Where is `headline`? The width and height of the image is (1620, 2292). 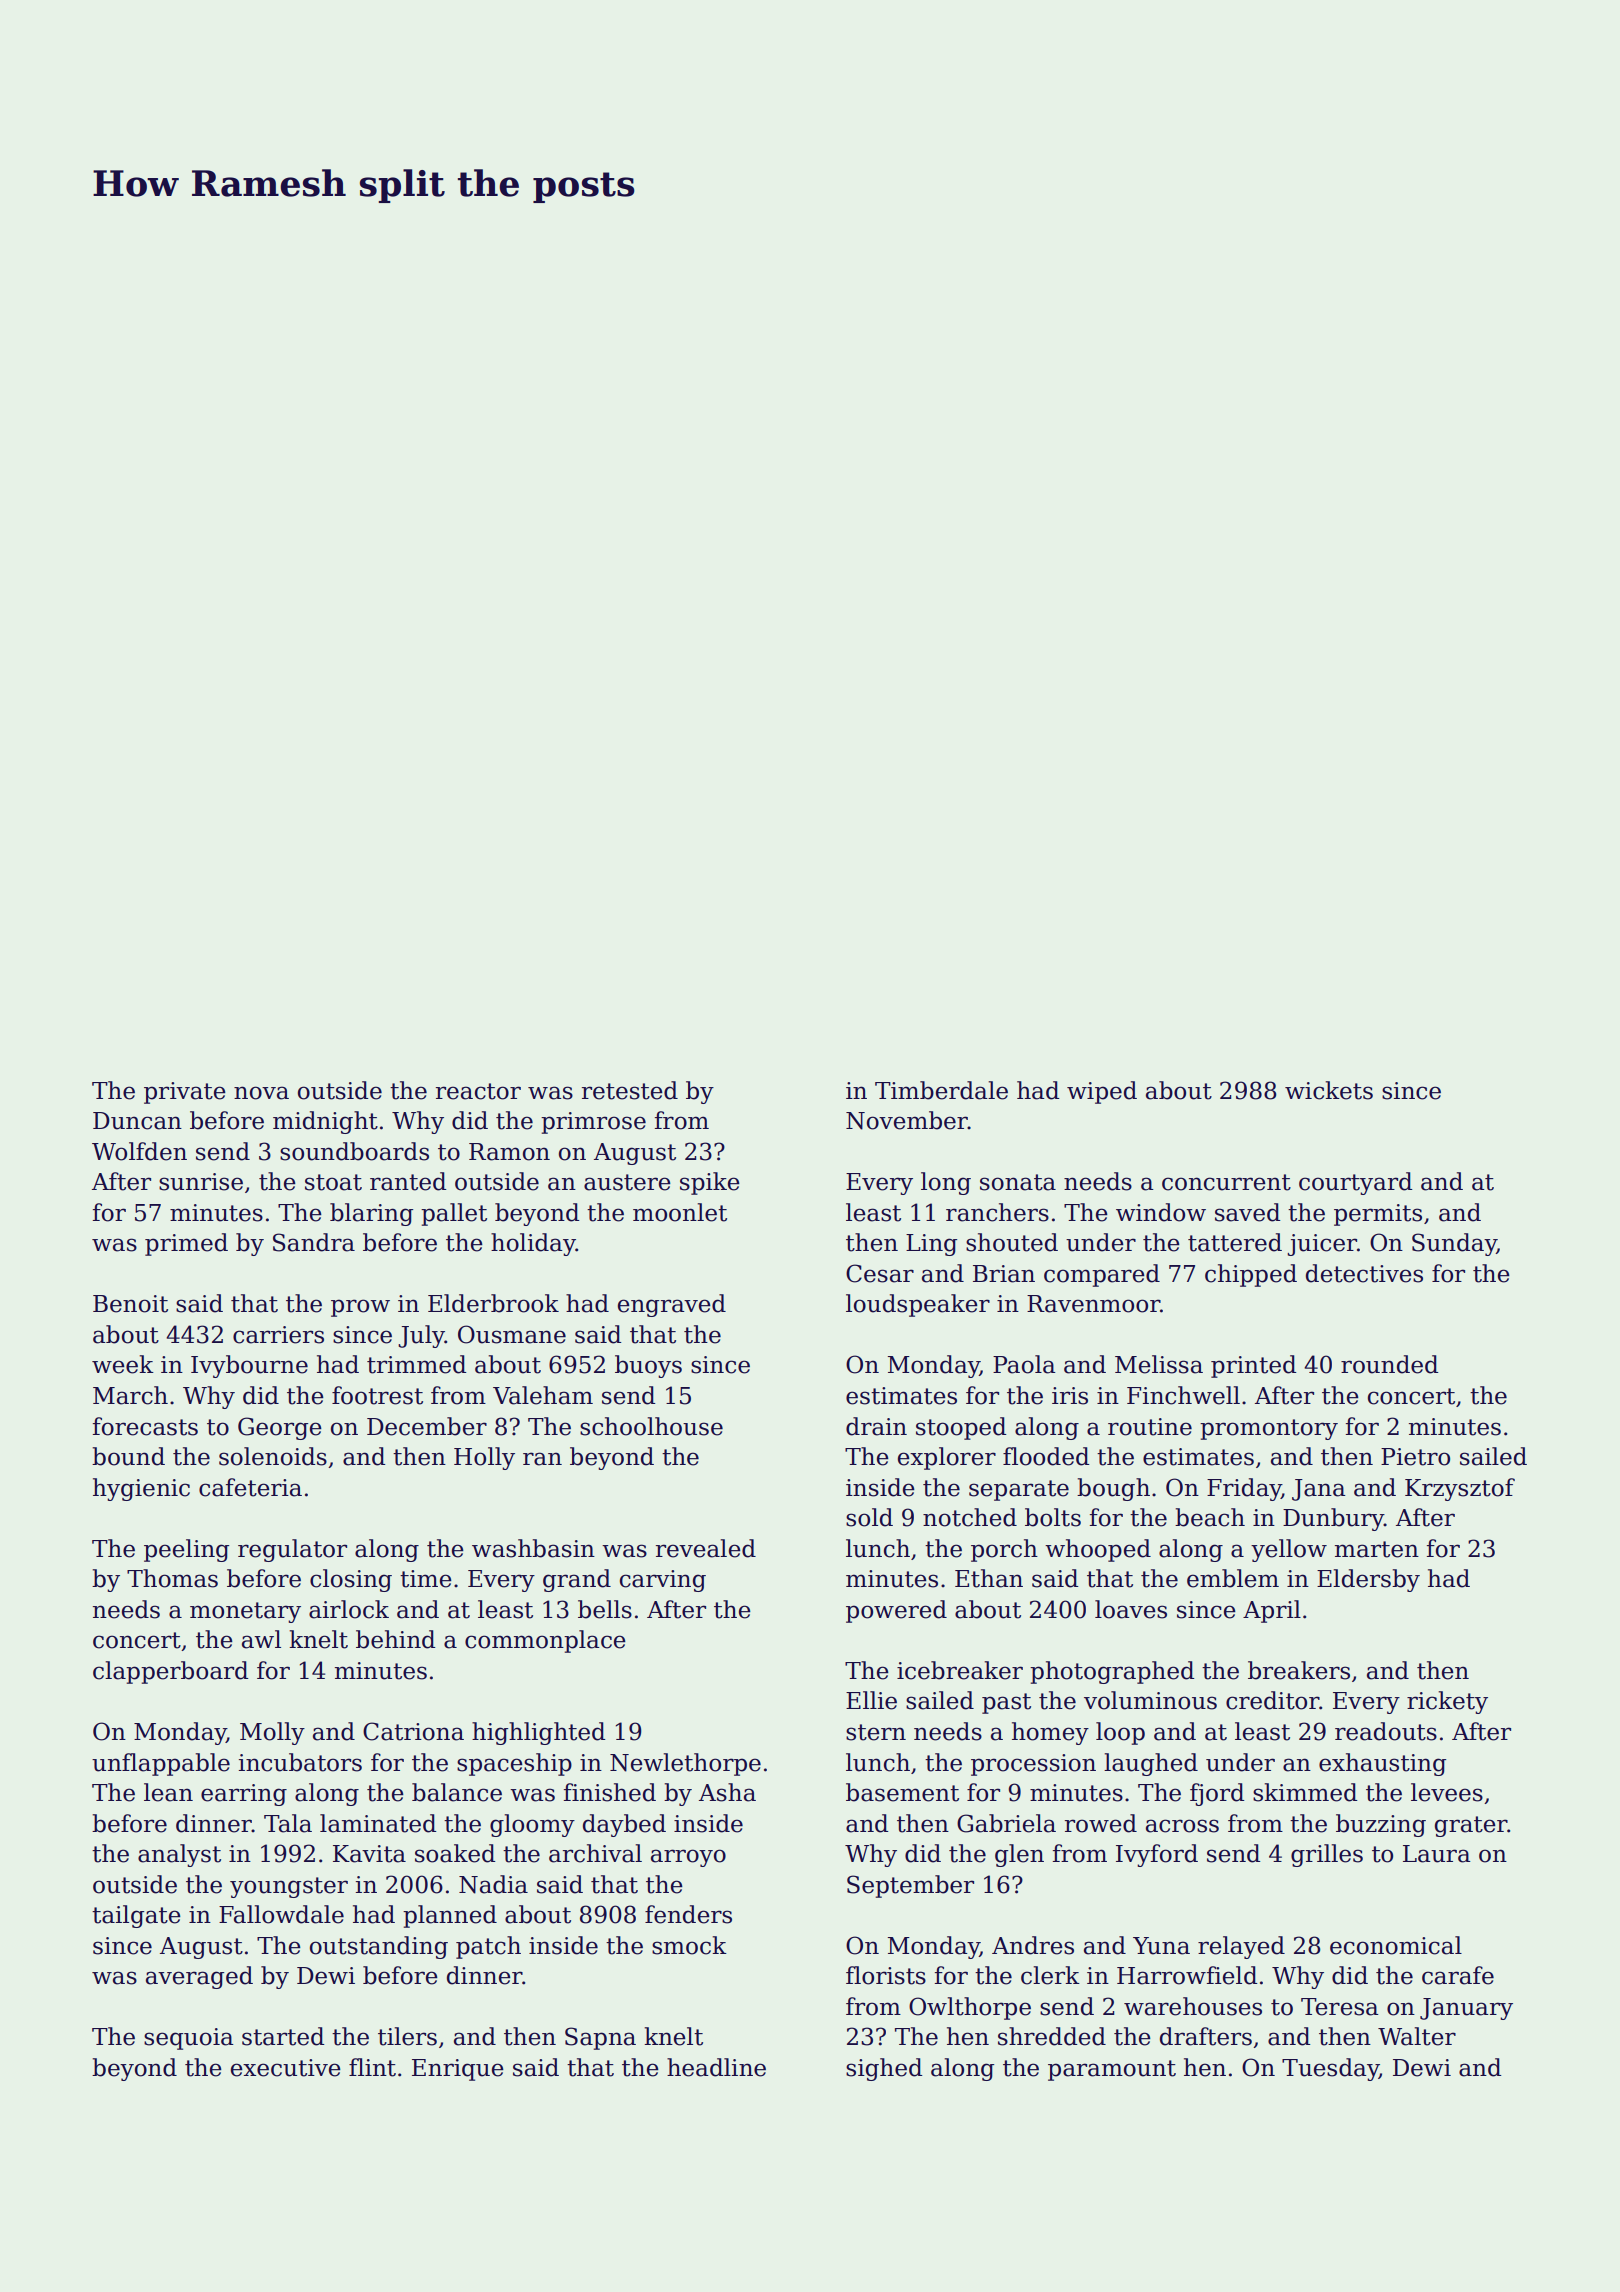 headline is located at coordinates (716, 2067).
